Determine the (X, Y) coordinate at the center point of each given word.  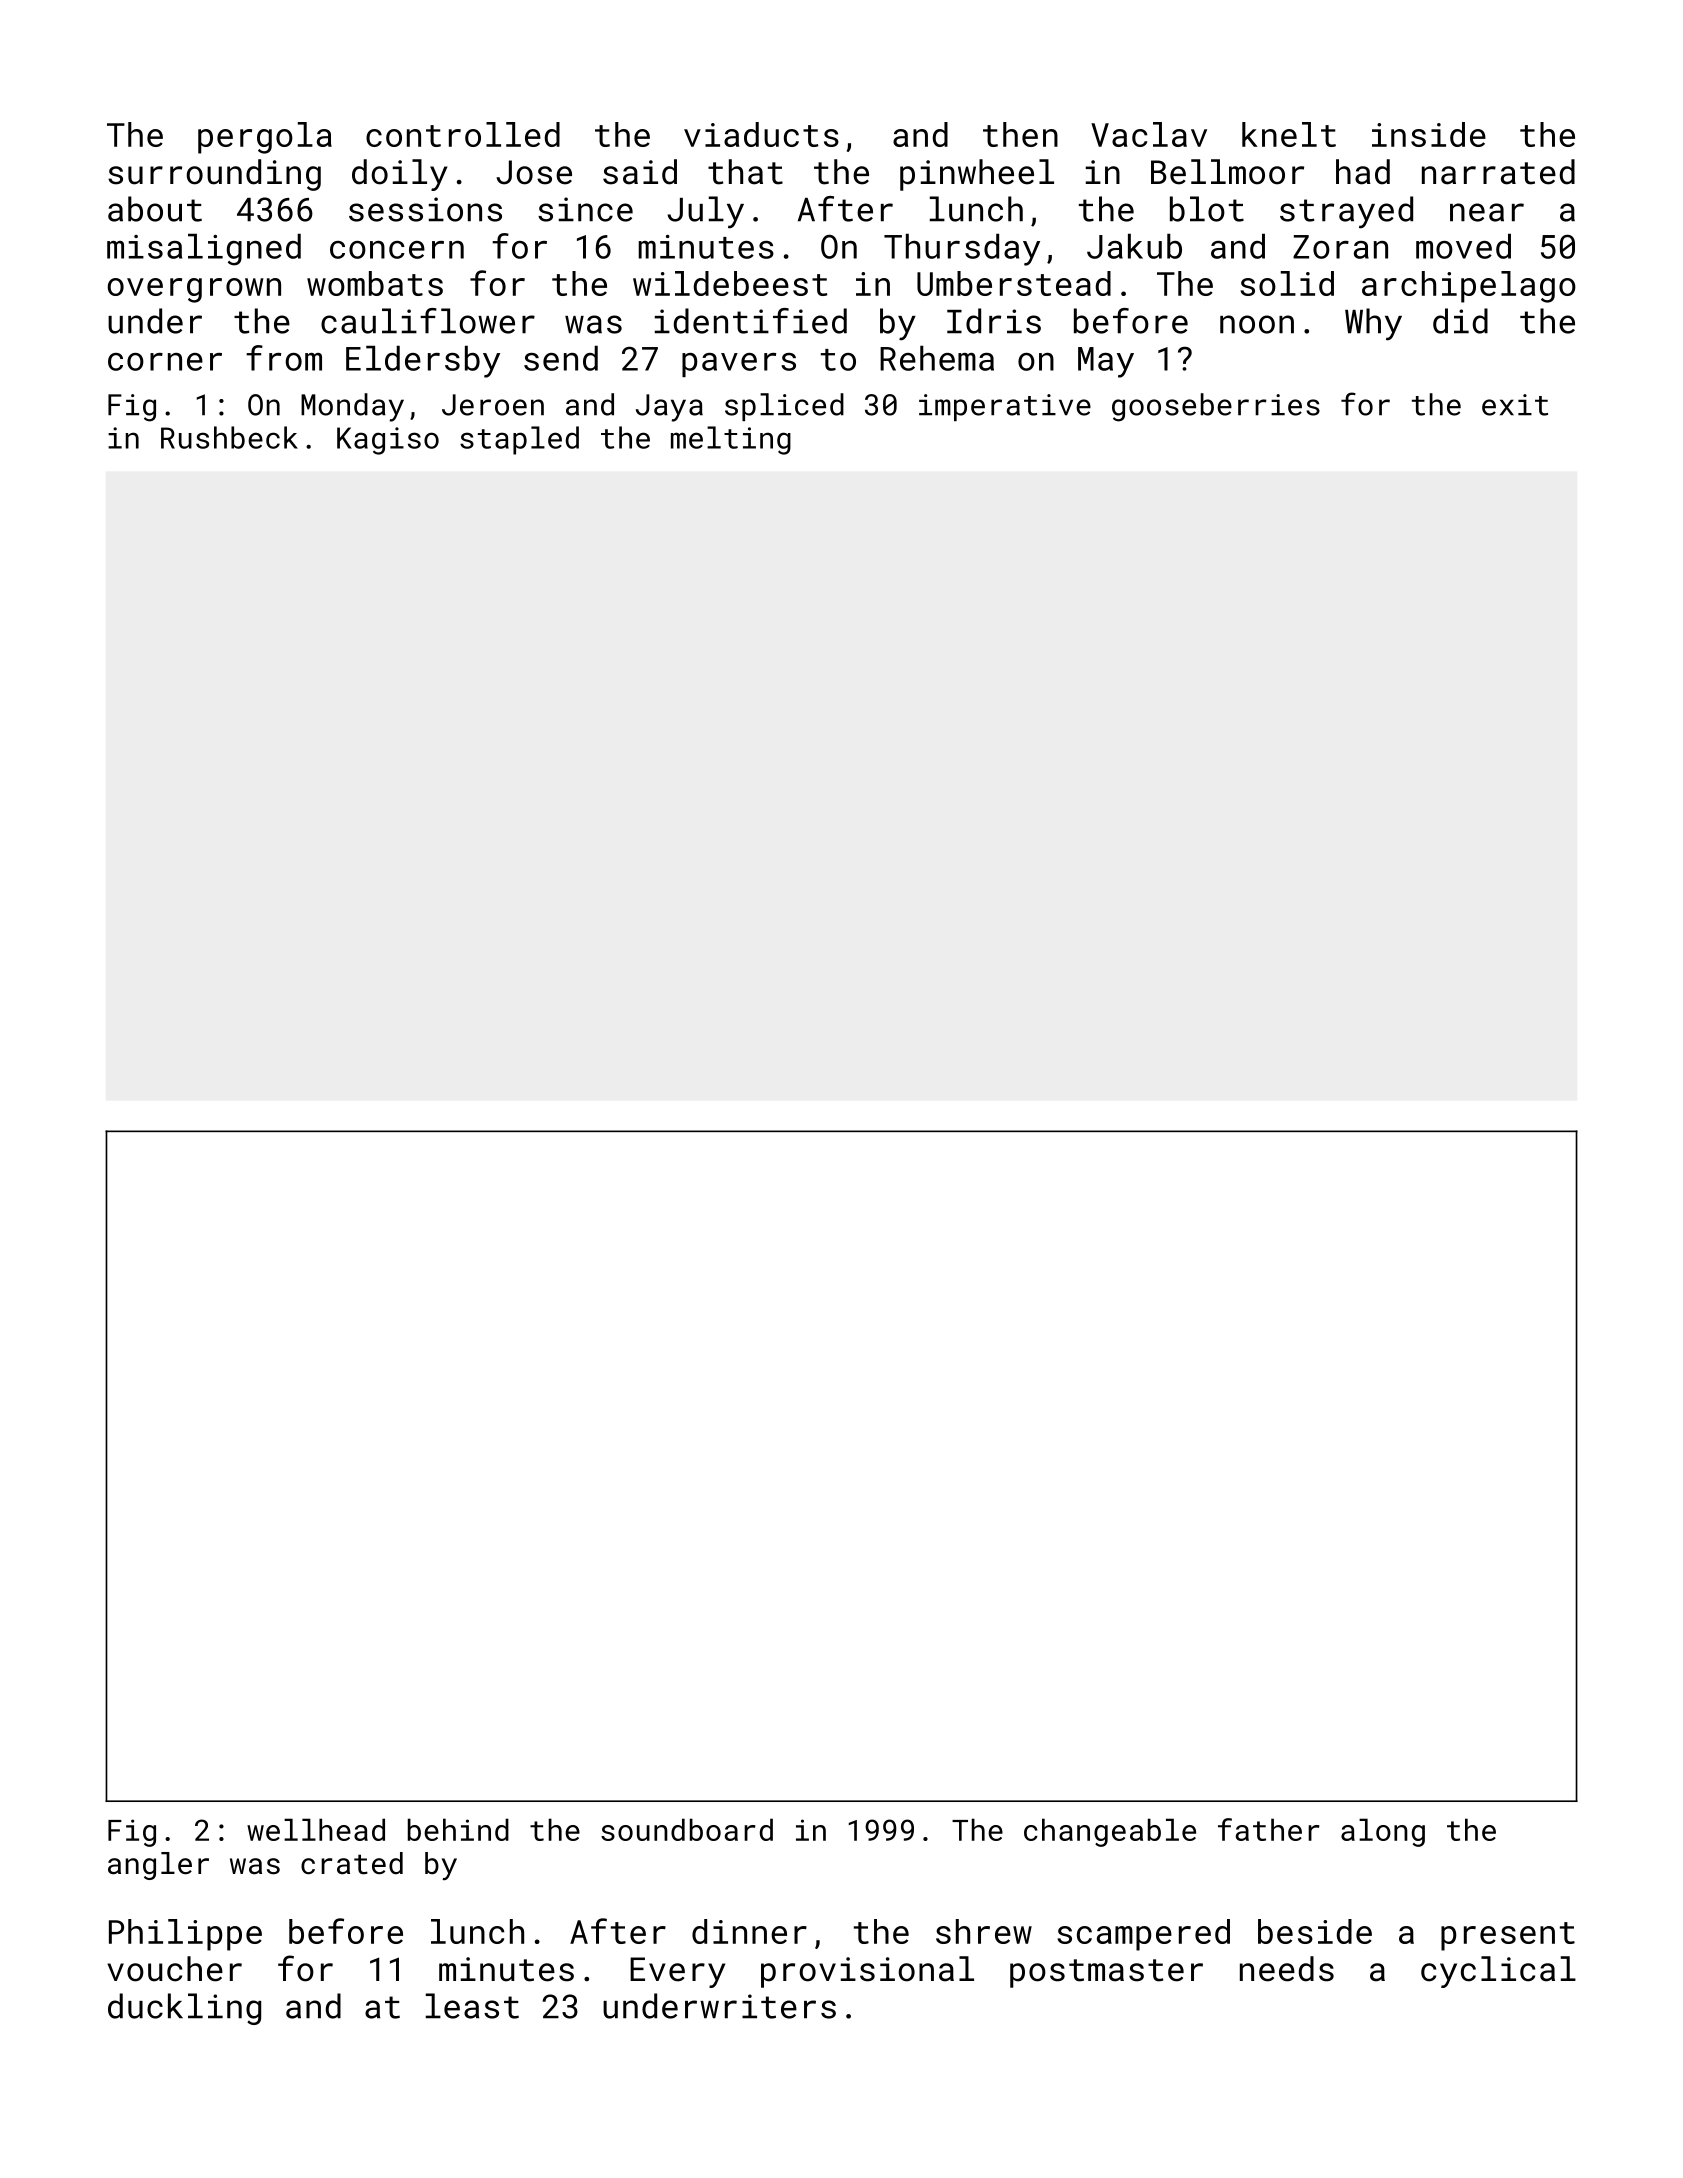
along (1383, 1832)
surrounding (214, 175)
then (1020, 134)
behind (458, 1829)
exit (1515, 405)
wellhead (316, 1829)
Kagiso (388, 441)
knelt (1289, 134)
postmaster (1106, 1973)
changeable (1110, 1832)
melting (731, 440)
